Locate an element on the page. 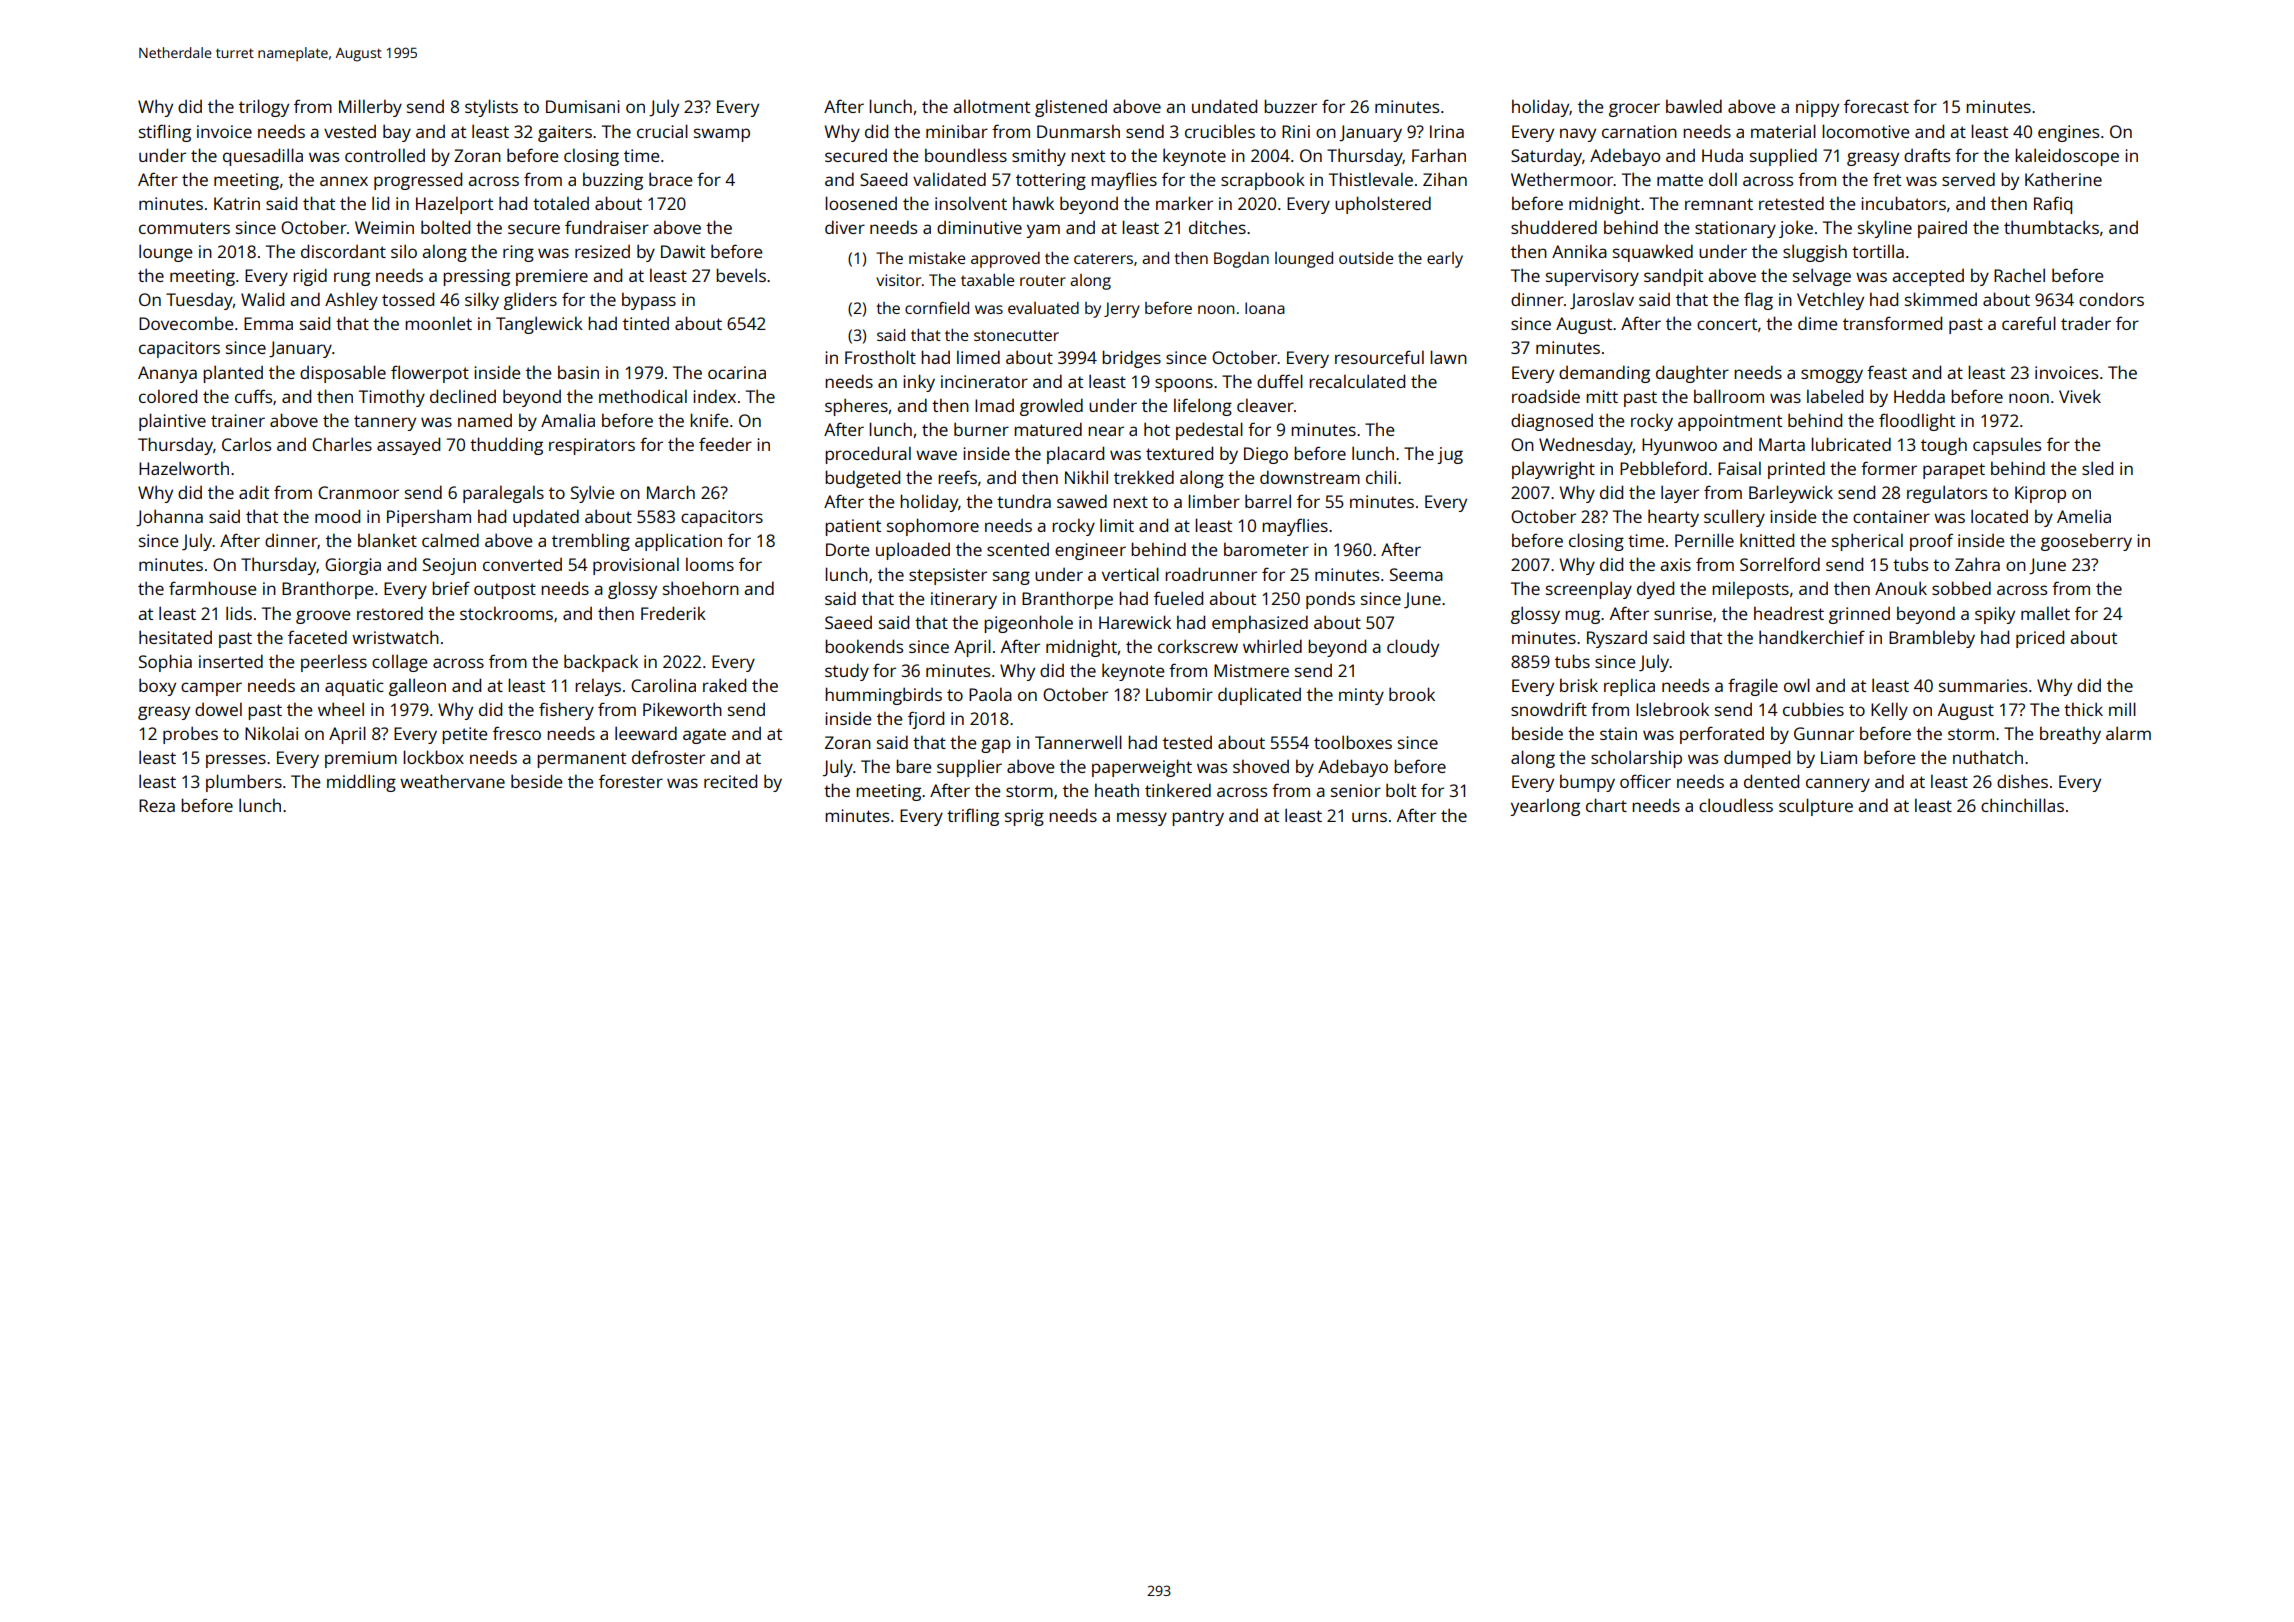 This image has height=1622, width=2294. early is located at coordinates (1445, 260).
